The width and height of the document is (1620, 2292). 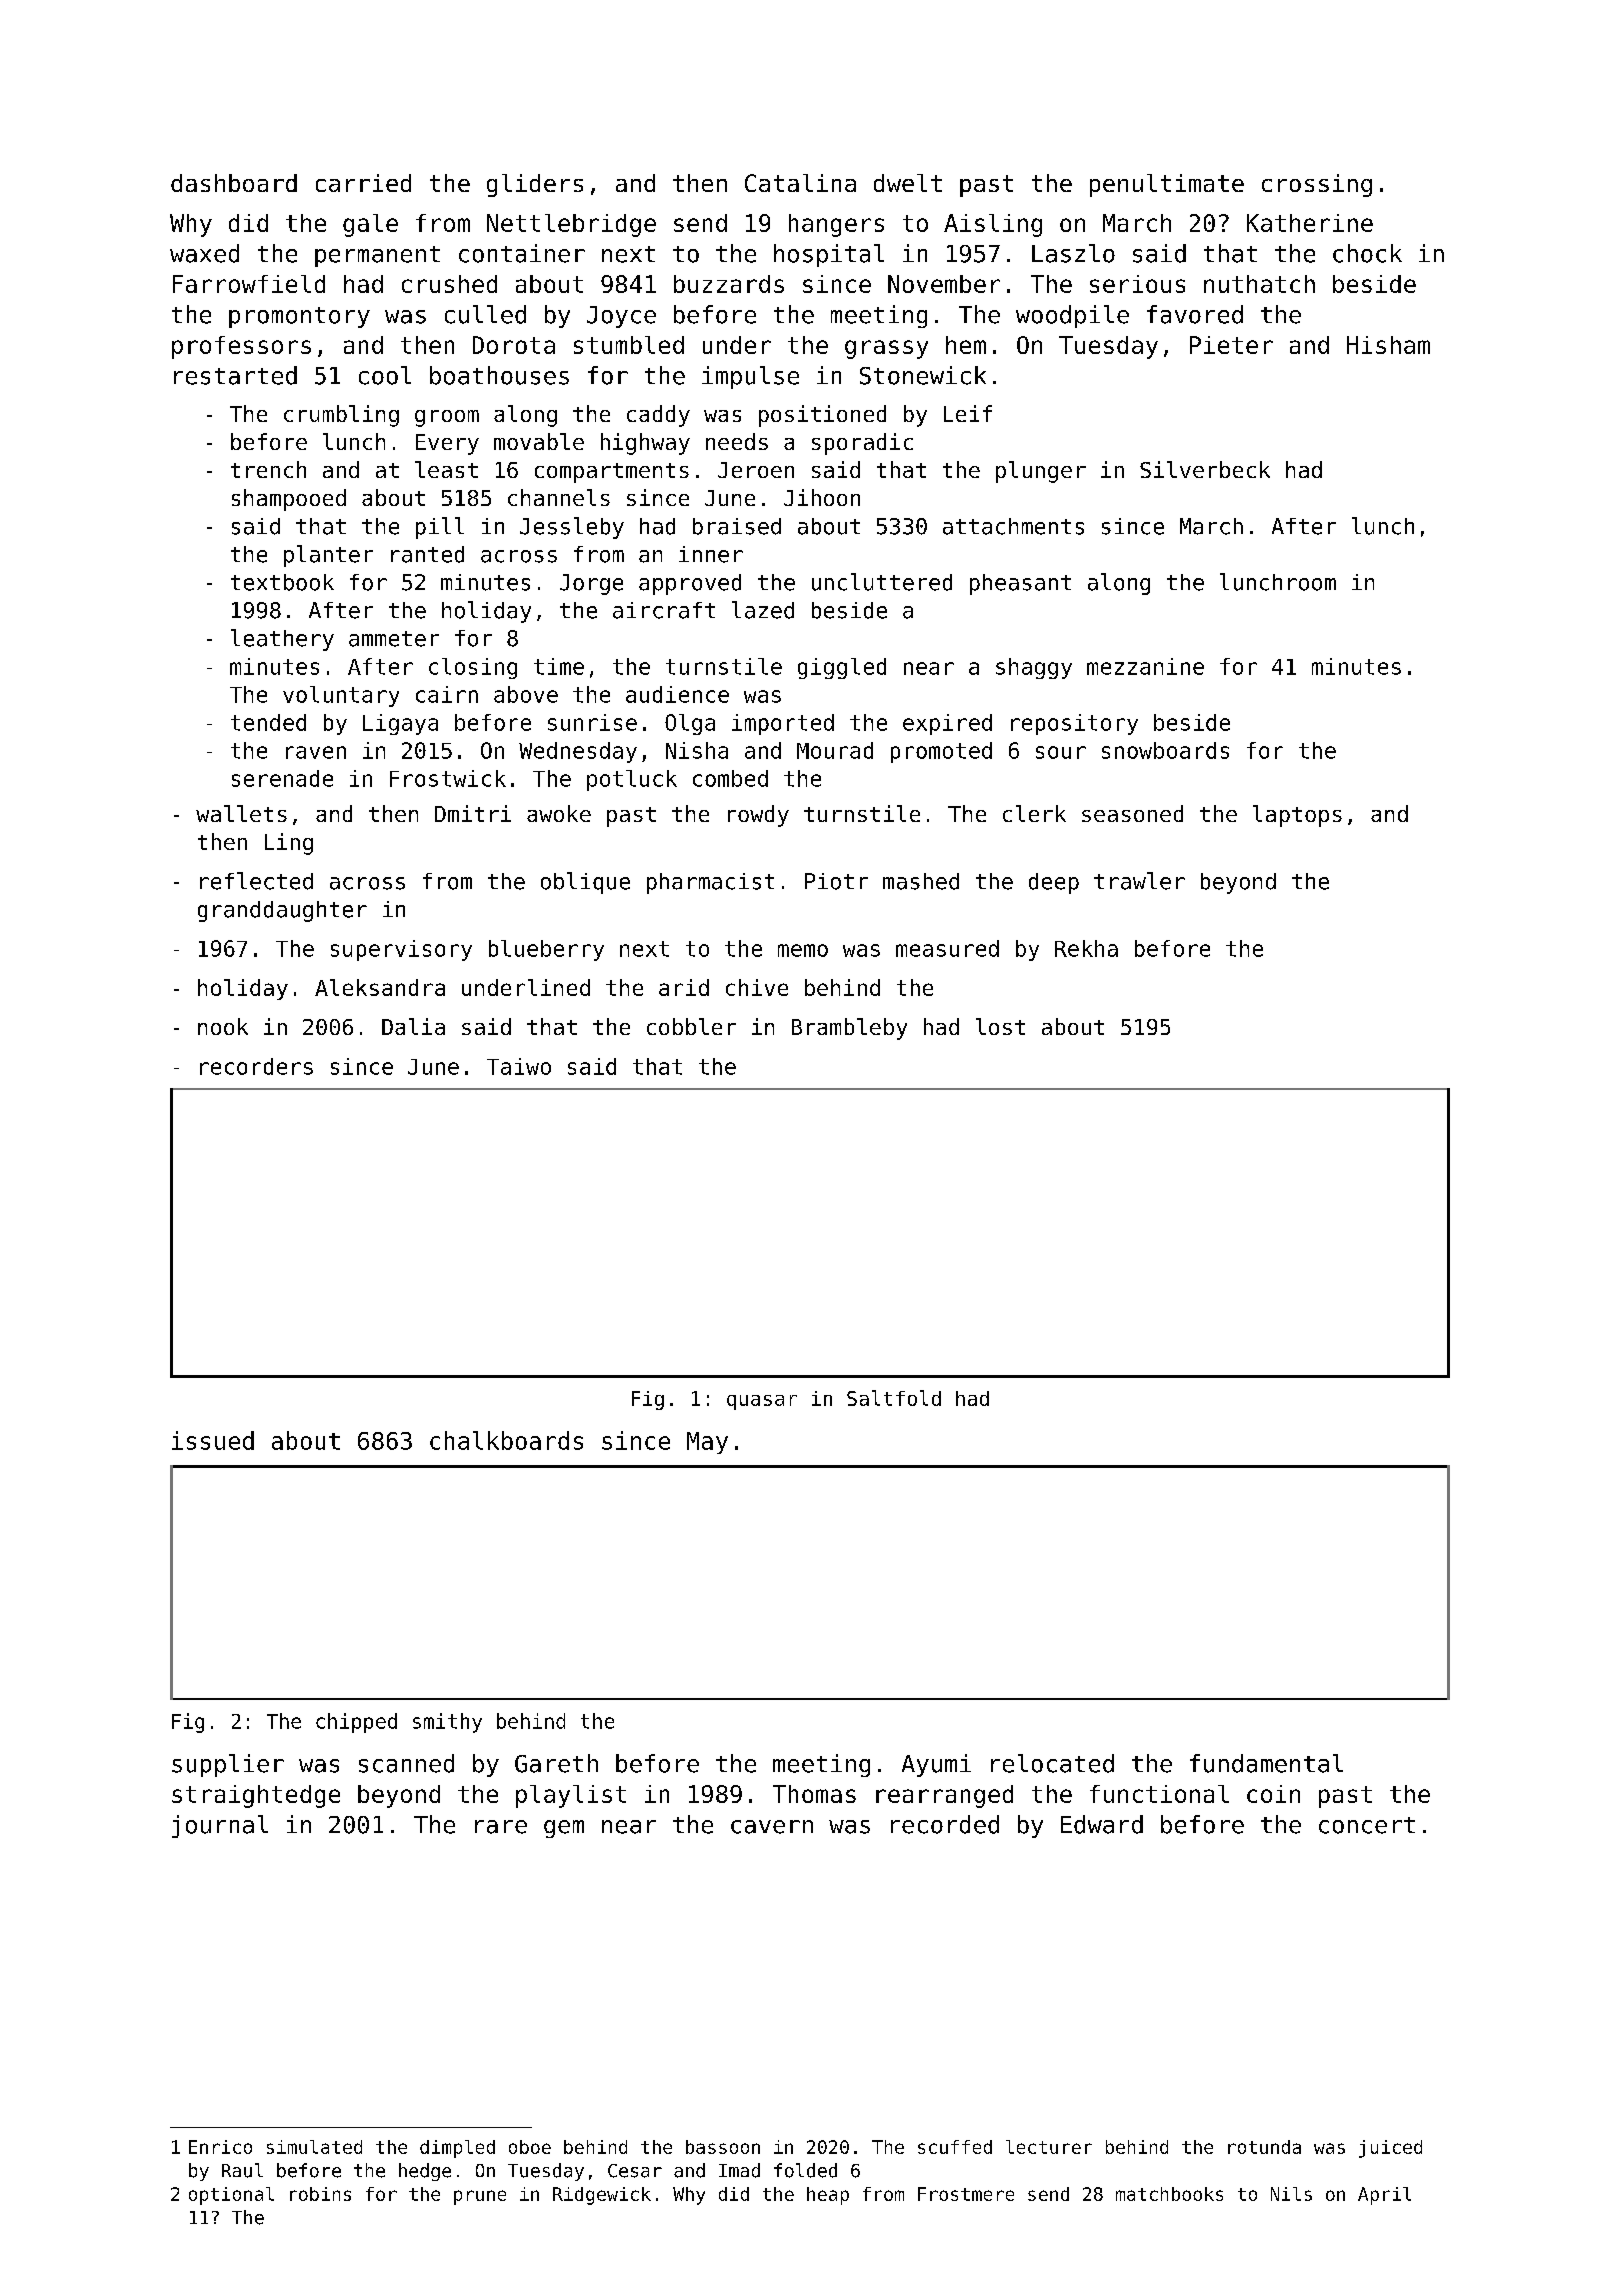 I want to click on waxed, so click(x=204, y=253).
